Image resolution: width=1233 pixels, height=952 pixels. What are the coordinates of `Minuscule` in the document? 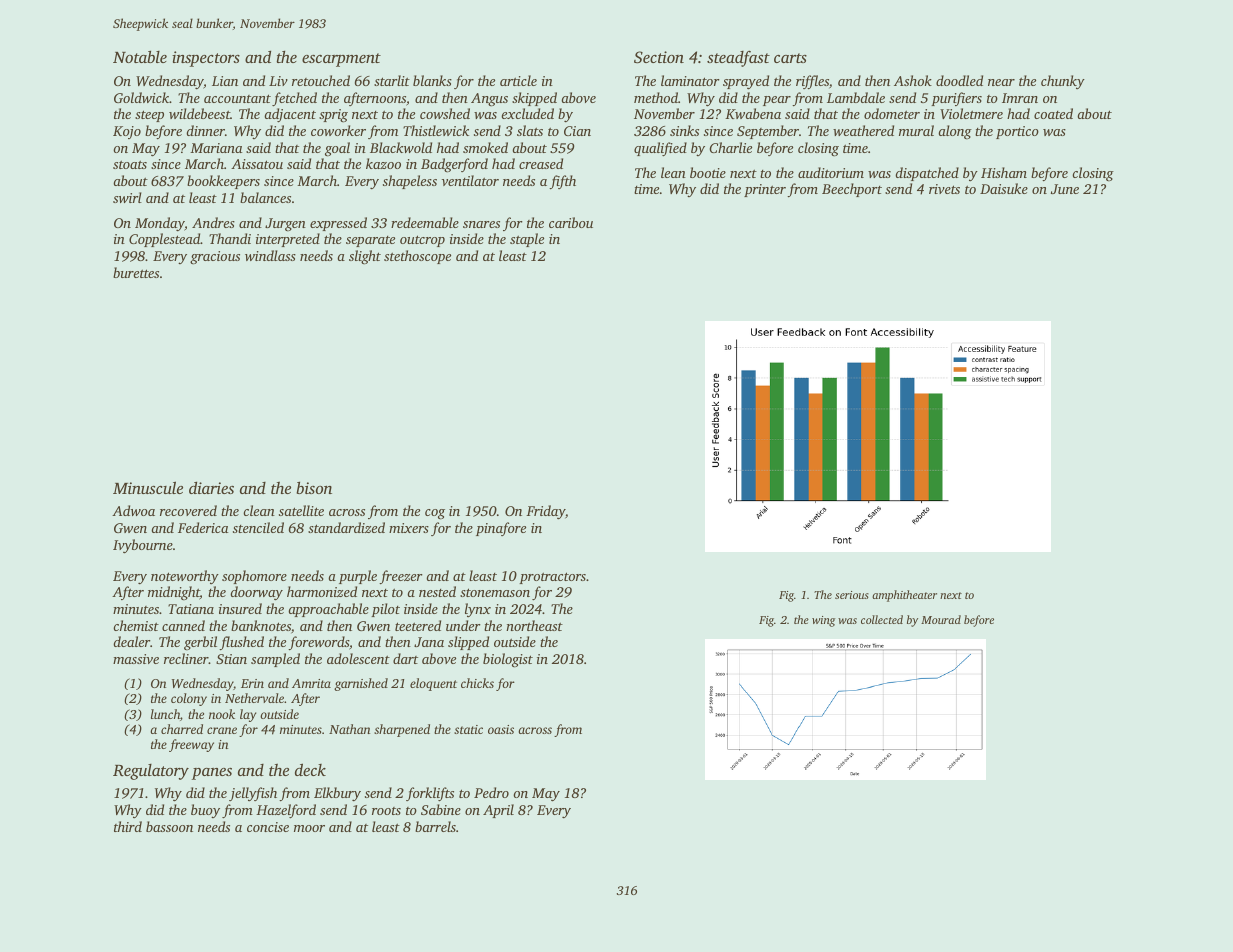 It's located at (148, 487).
